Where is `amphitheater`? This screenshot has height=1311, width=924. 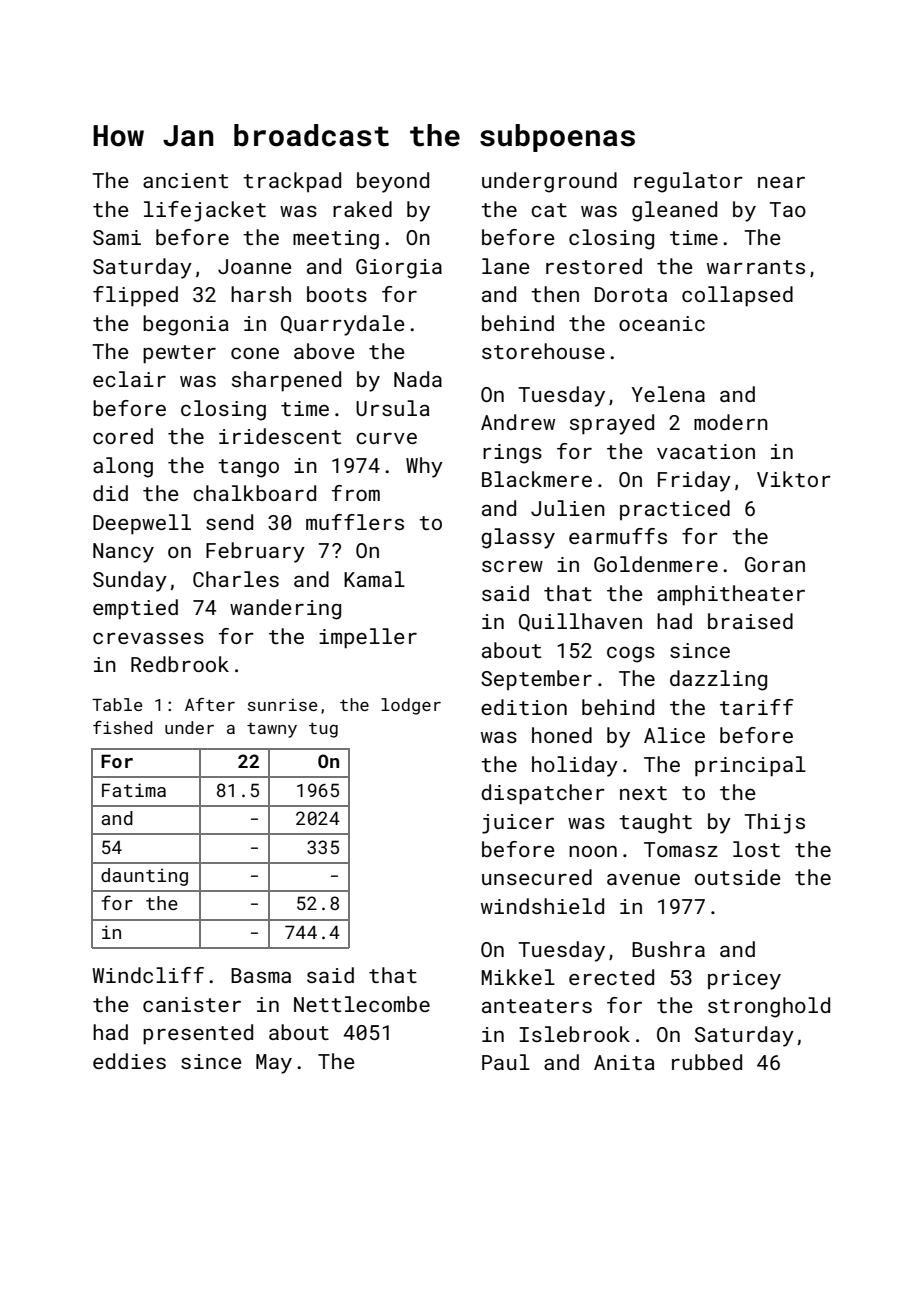
amphitheater is located at coordinates (731, 595).
